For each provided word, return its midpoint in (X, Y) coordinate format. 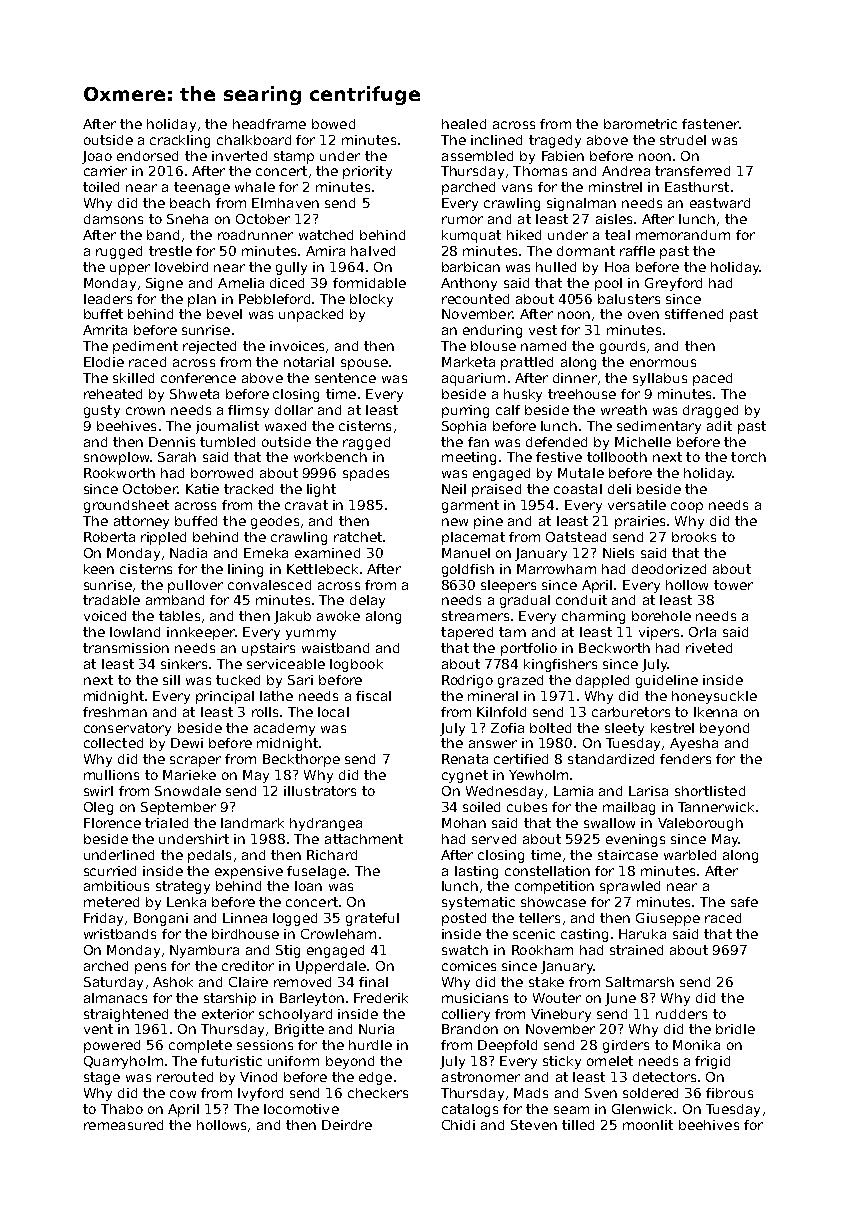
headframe (269, 124)
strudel (683, 140)
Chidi (458, 1125)
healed (464, 124)
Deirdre (347, 1125)
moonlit (648, 1125)
